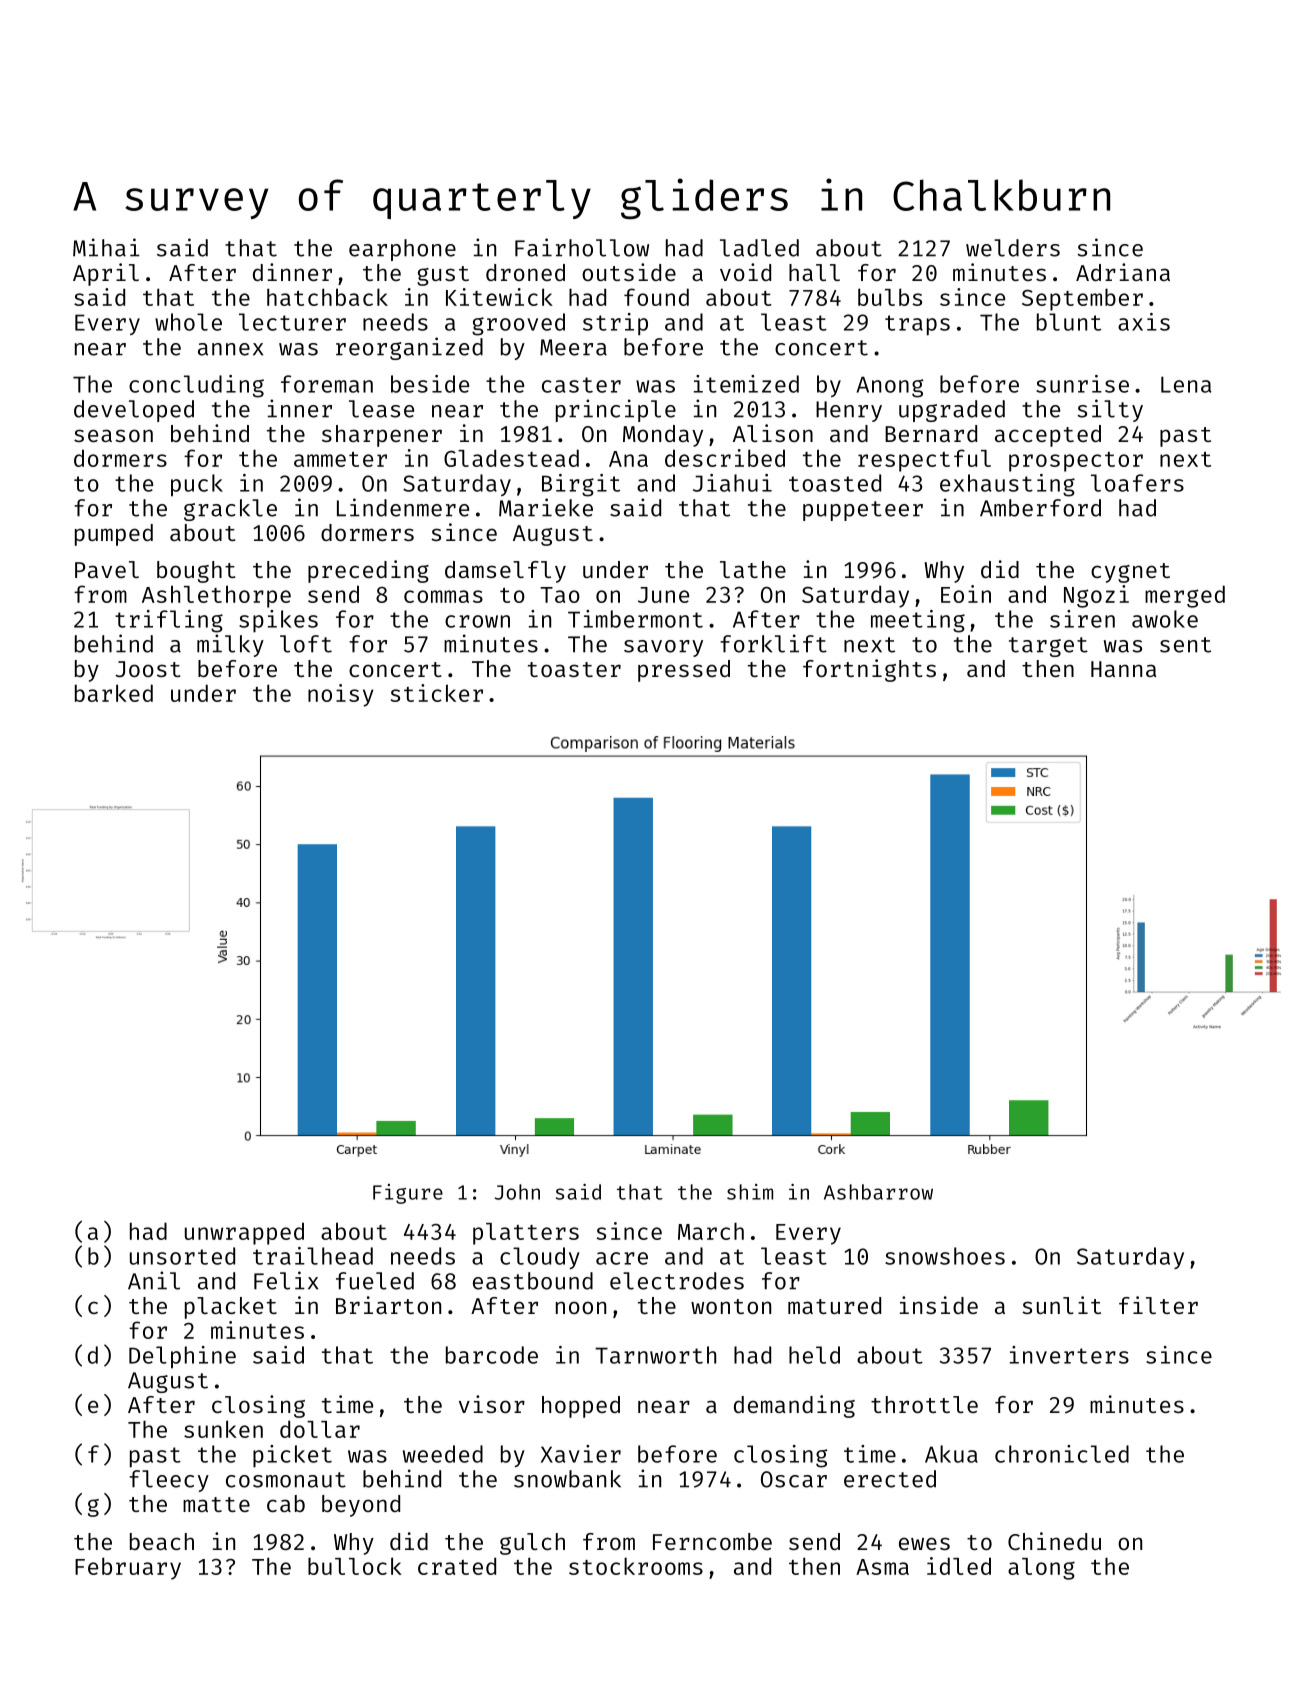 The width and height of the screenshot is (1304, 1688). I want to click on filter, so click(1158, 1305).
